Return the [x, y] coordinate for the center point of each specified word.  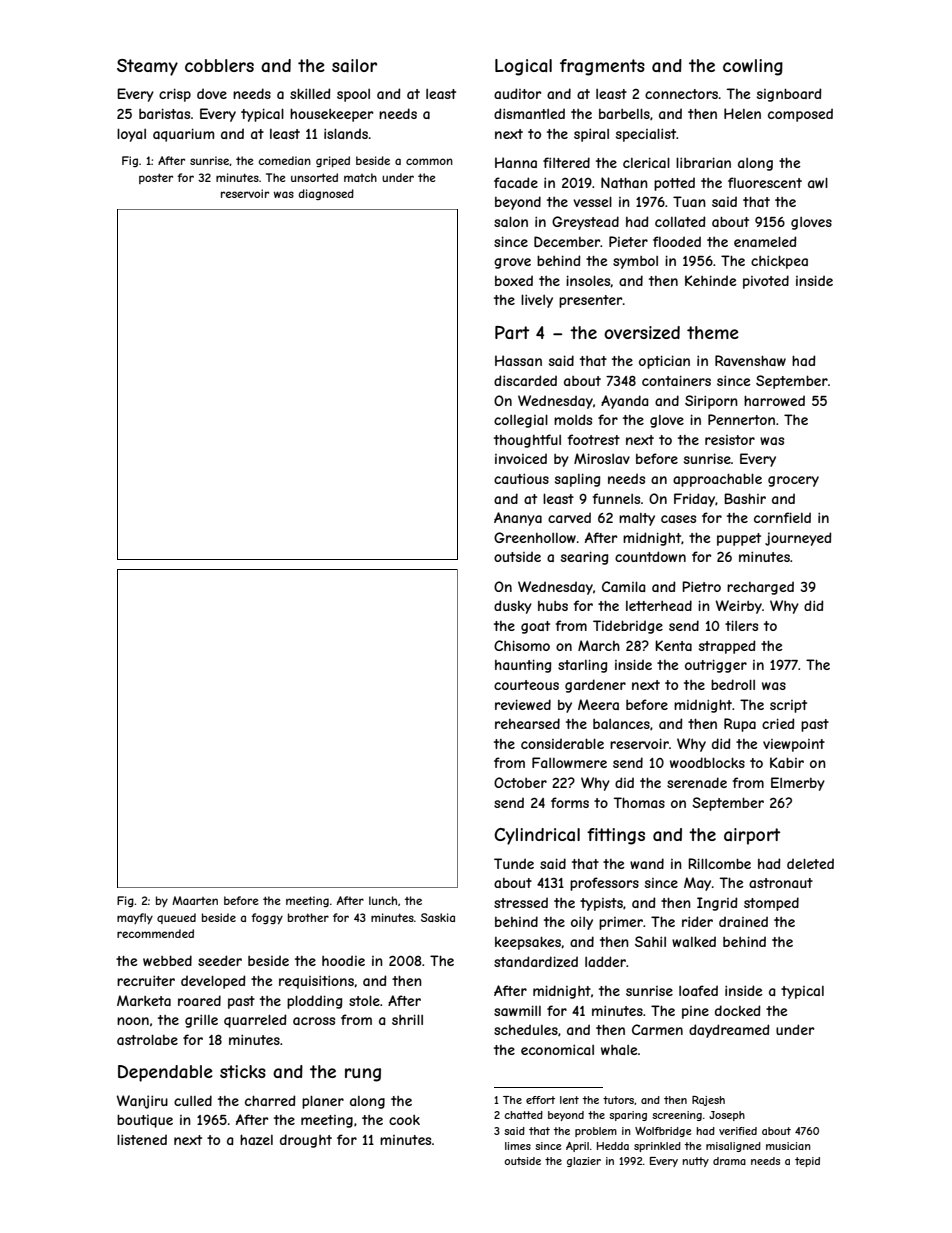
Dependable [165, 1073]
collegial [521, 421]
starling [582, 666]
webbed [167, 960]
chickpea [779, 262]
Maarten [195, 900]
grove [512, 263]
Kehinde [711, 280]
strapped [727, 647]
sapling [577, 480]
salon [511, 221]
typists [601, 904]
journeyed [798, 539]
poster [156, 178]
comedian [284, 160]
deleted [810, 863]
